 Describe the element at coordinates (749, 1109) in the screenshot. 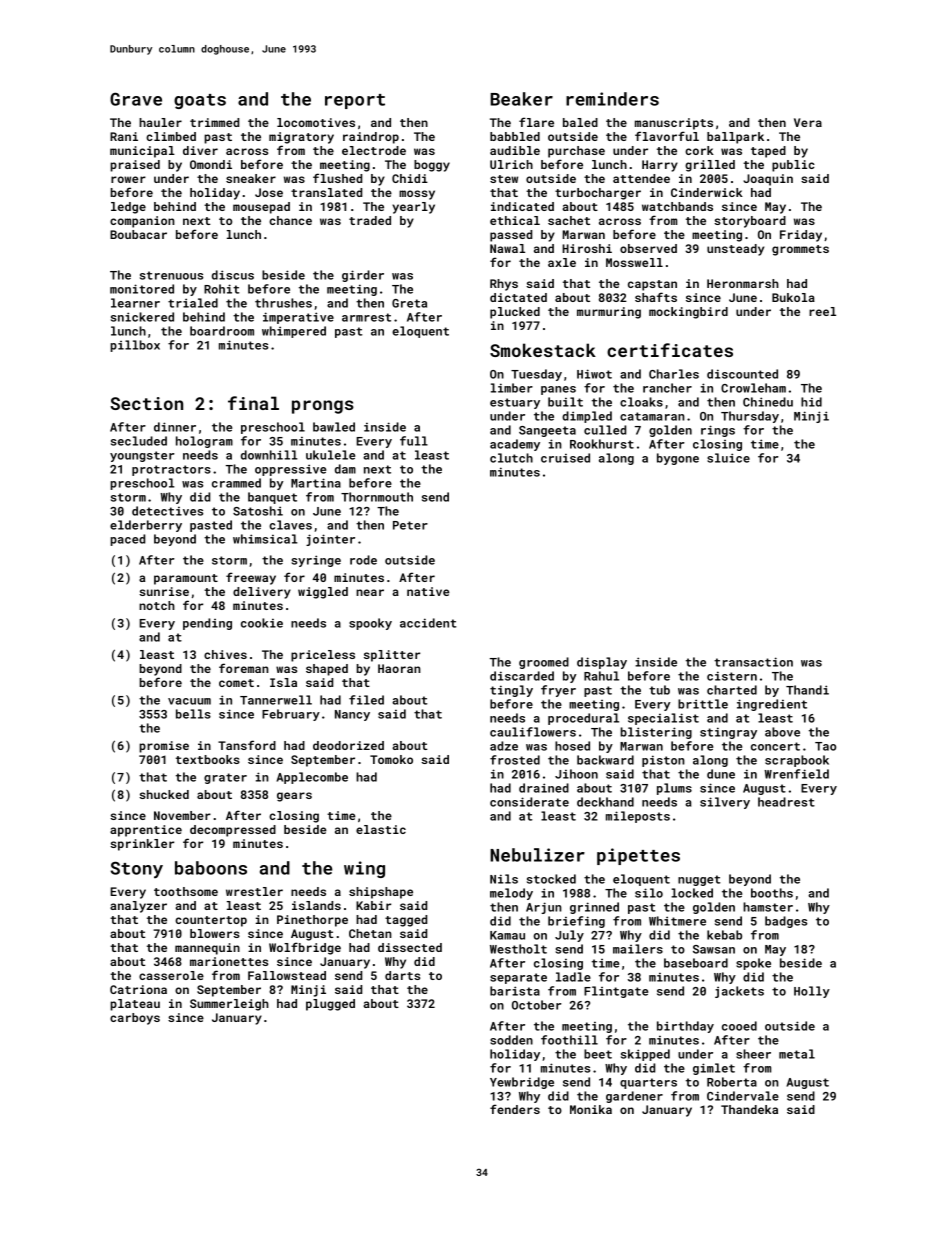

I see `Thandeka` at that location.
